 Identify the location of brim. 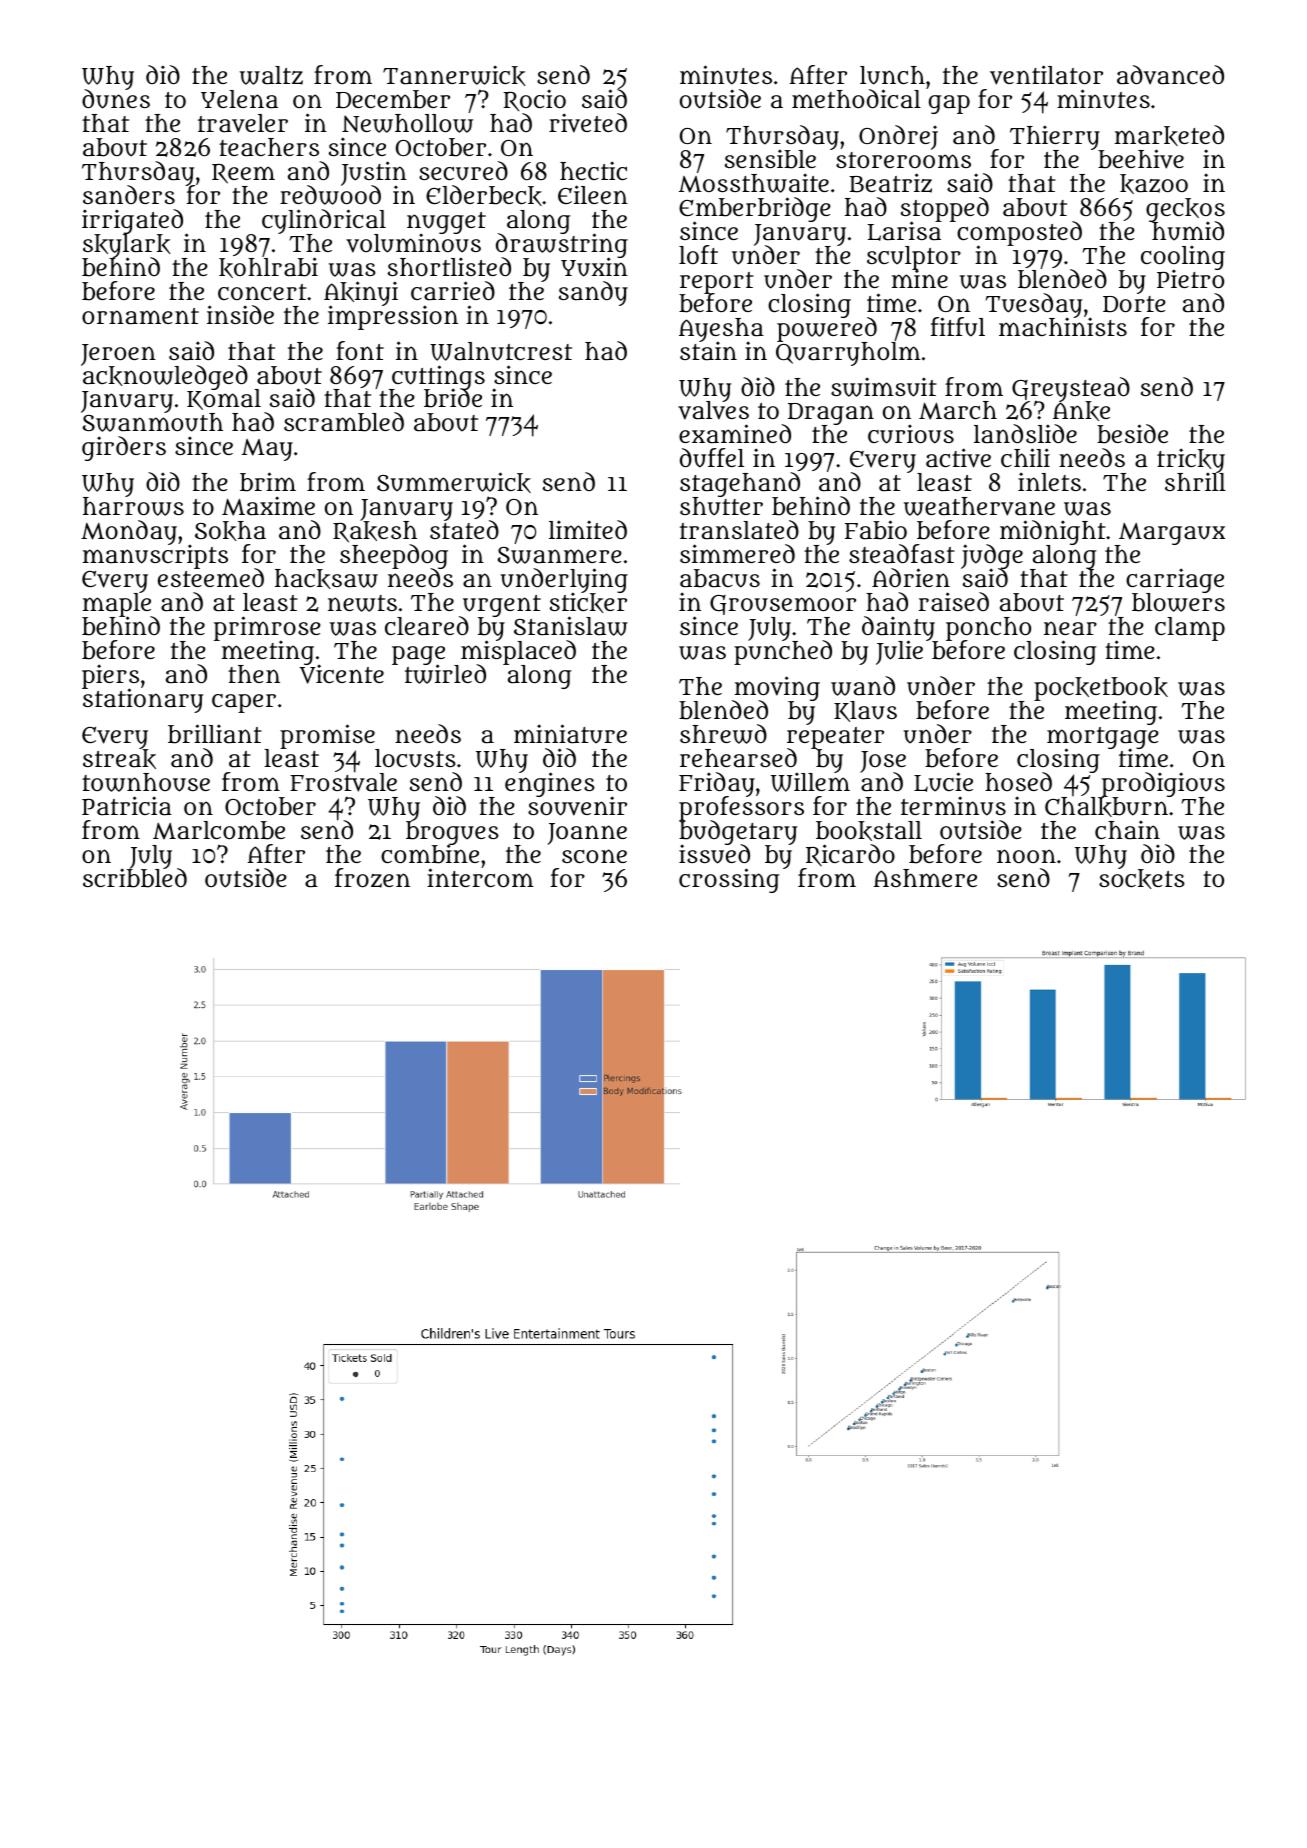
(268, 482).
